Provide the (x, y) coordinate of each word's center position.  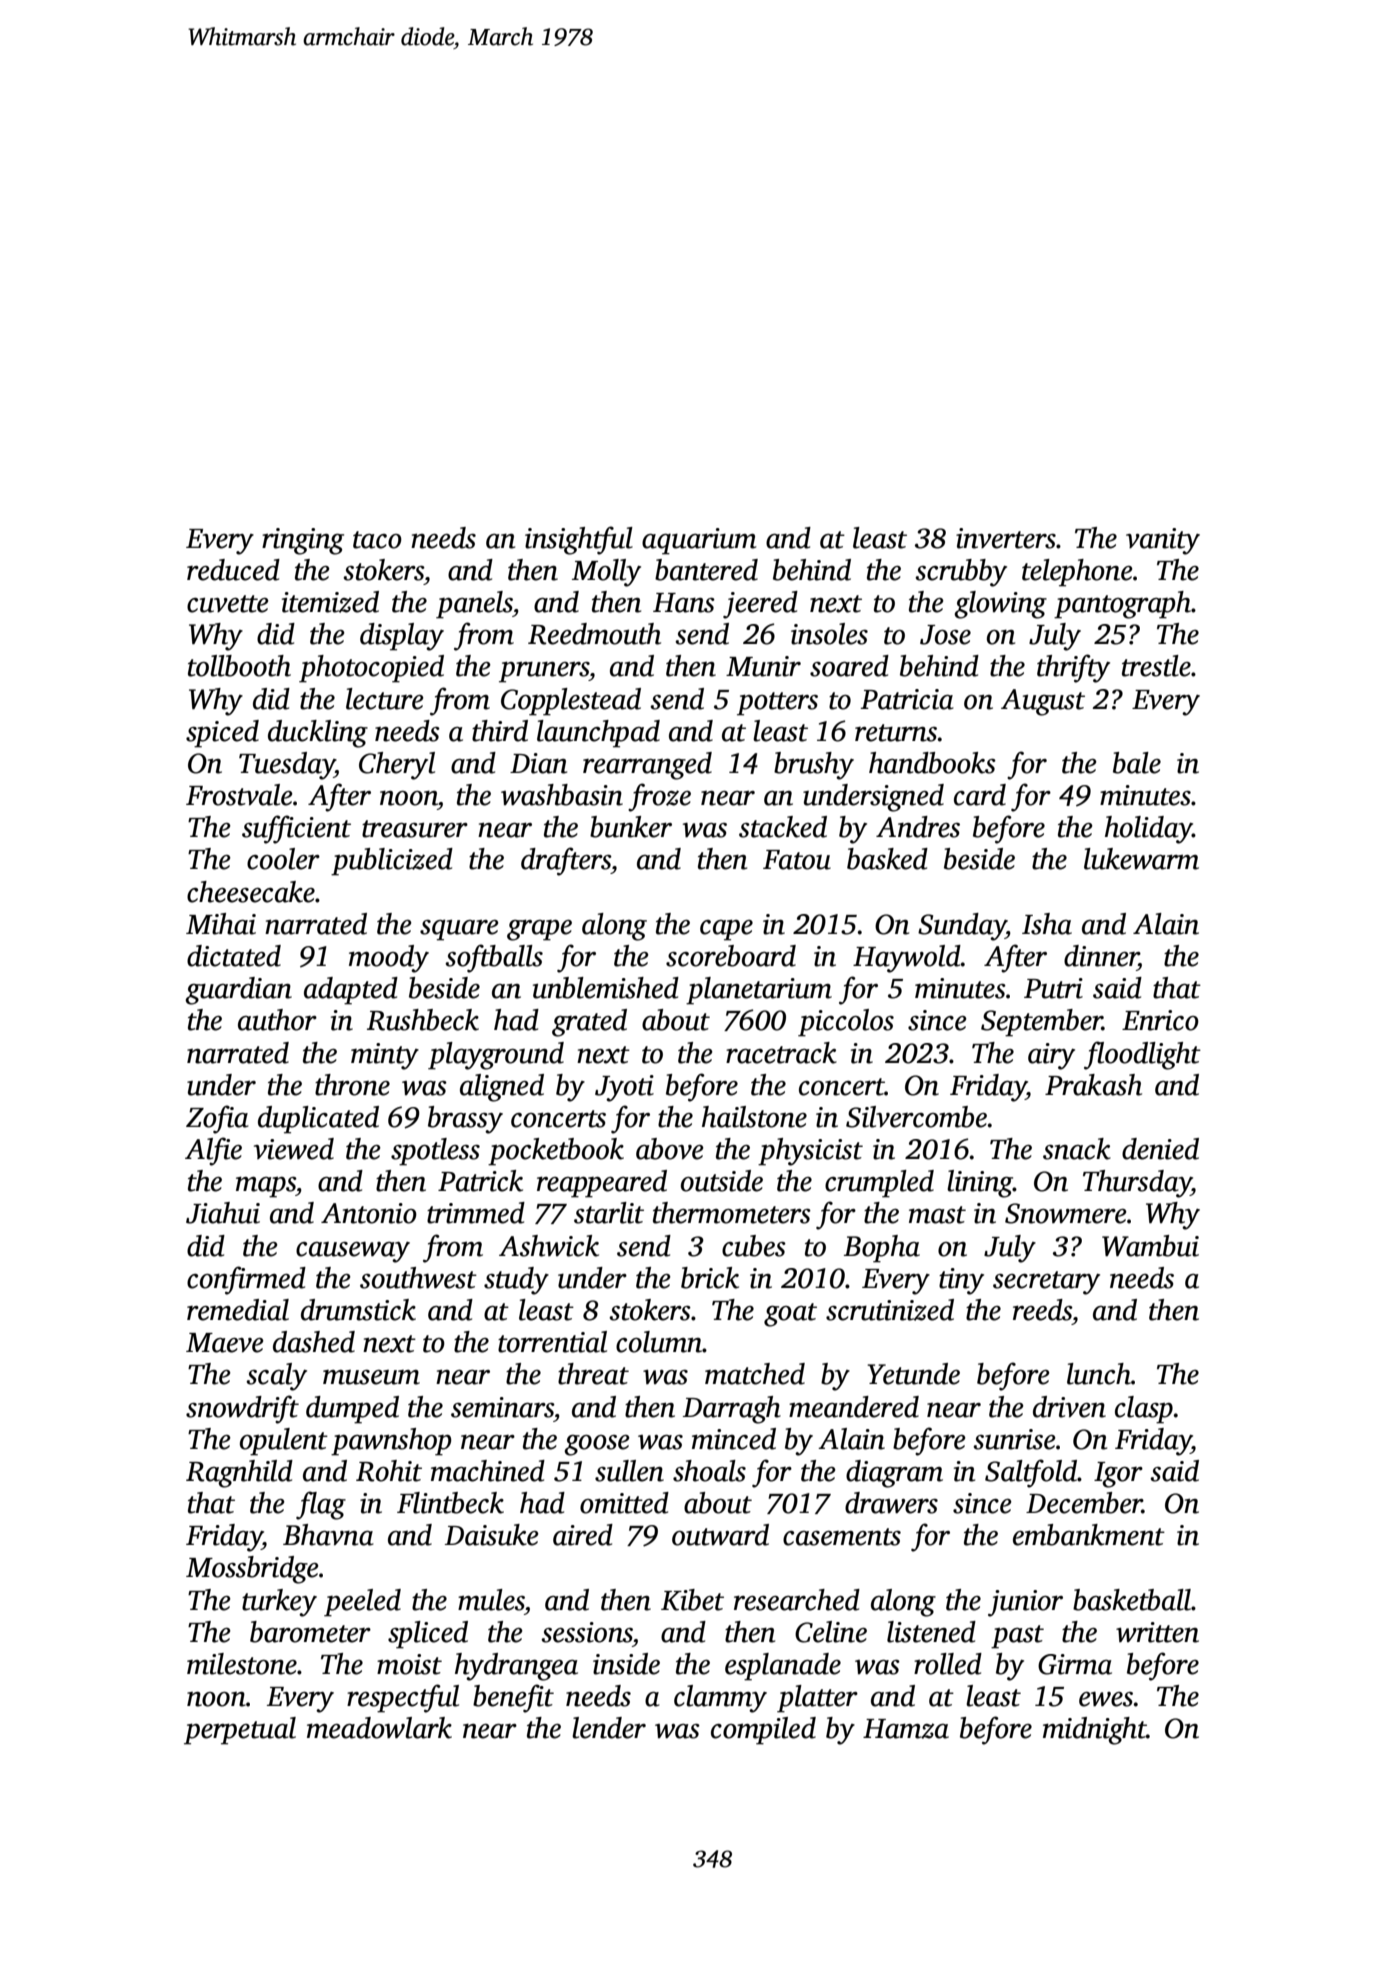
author (277, 1020)
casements (842, 1537)
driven (1069, 1407)
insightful (579, 540)
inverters (1006, 538)
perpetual (240, 1731)
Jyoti (624, 1088)
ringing (303, 541)
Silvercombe (916, 1117)
